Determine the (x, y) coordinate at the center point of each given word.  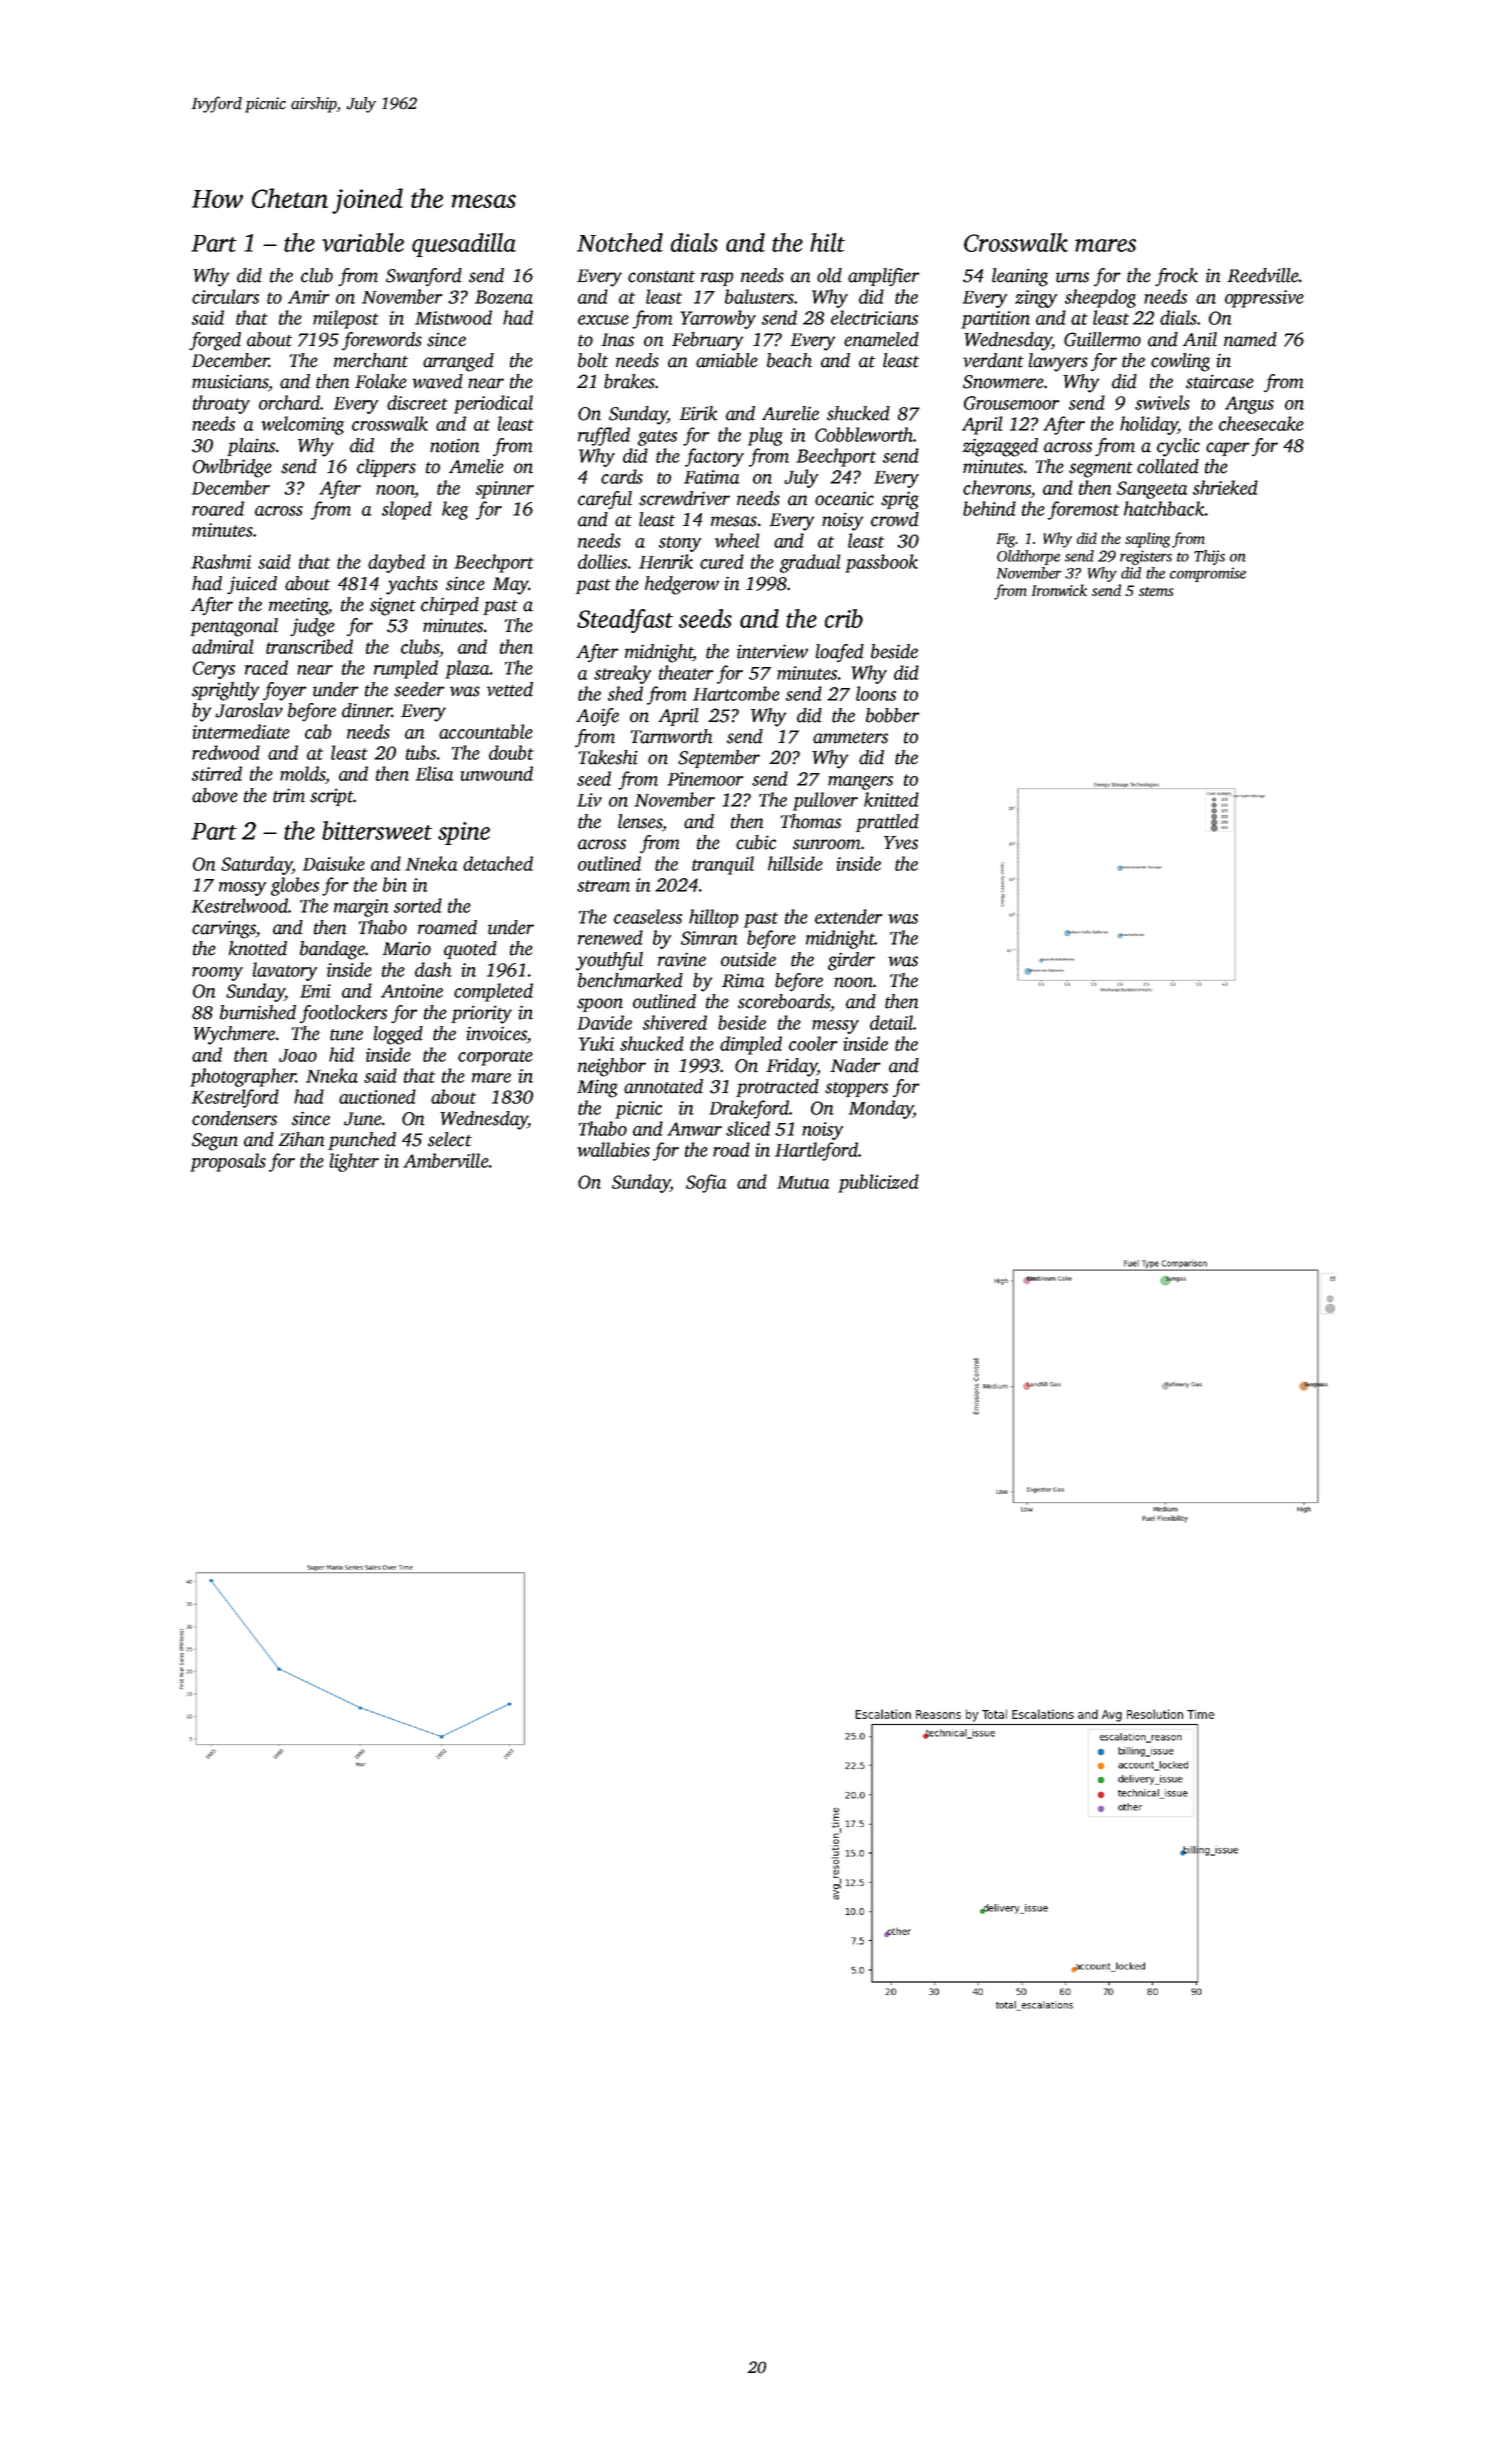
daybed (396, 563)
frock (1176, 277)
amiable (727, 360)
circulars (225, 296)
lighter (354, 1162)
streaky (622, 674)
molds (302, 773)
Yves (901, 843)
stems (1156, 591)
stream (603, 886)
